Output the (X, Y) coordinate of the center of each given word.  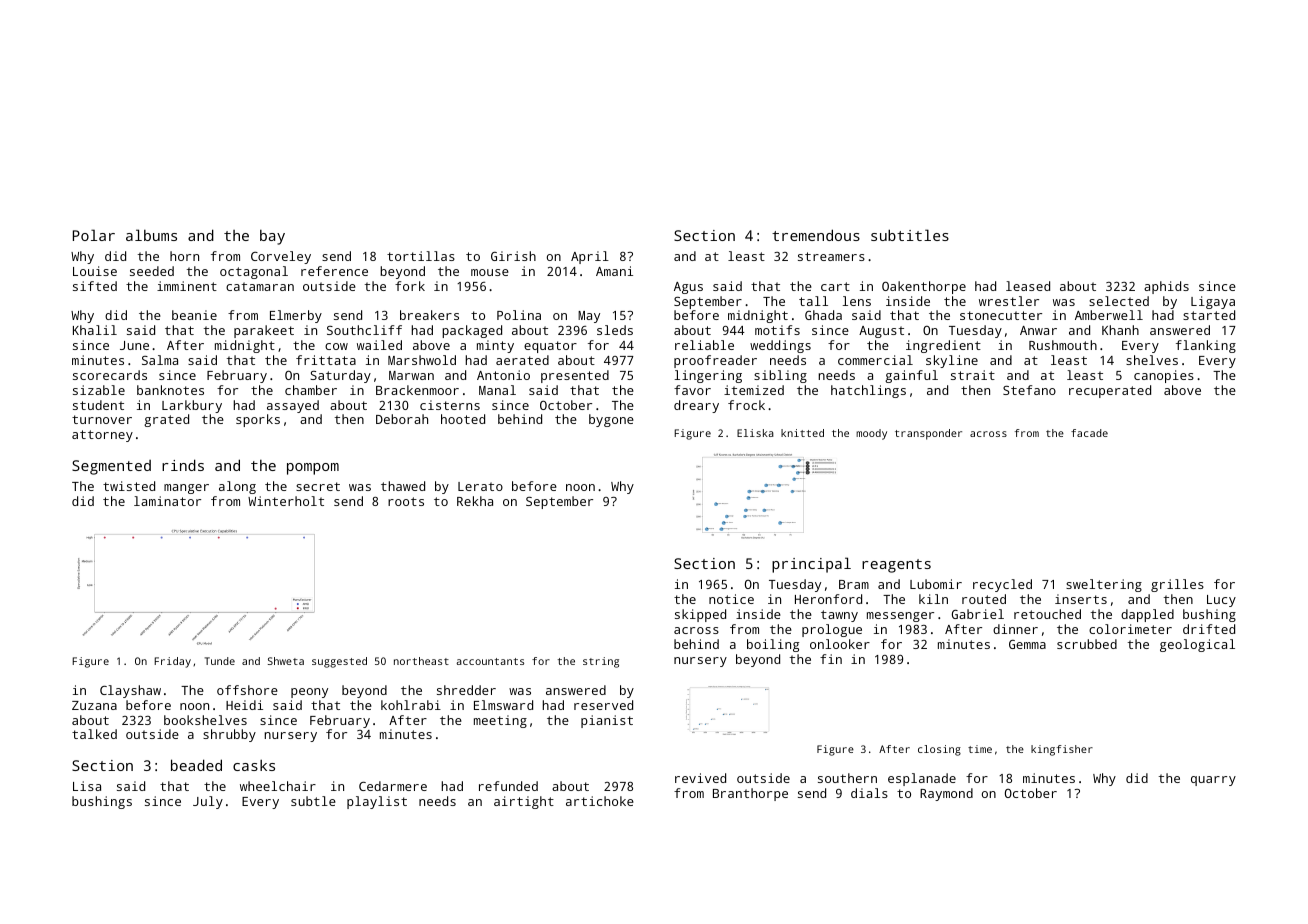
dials (869, 793)
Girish (513, 256)
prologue (832, 630)
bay (272, 237)
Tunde (220, 661)
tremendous (816, 235)
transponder (928, 434)
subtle (313, 801)
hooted (463, 419)
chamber (311, 390)
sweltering (1104, 585)
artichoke (600, 801)
